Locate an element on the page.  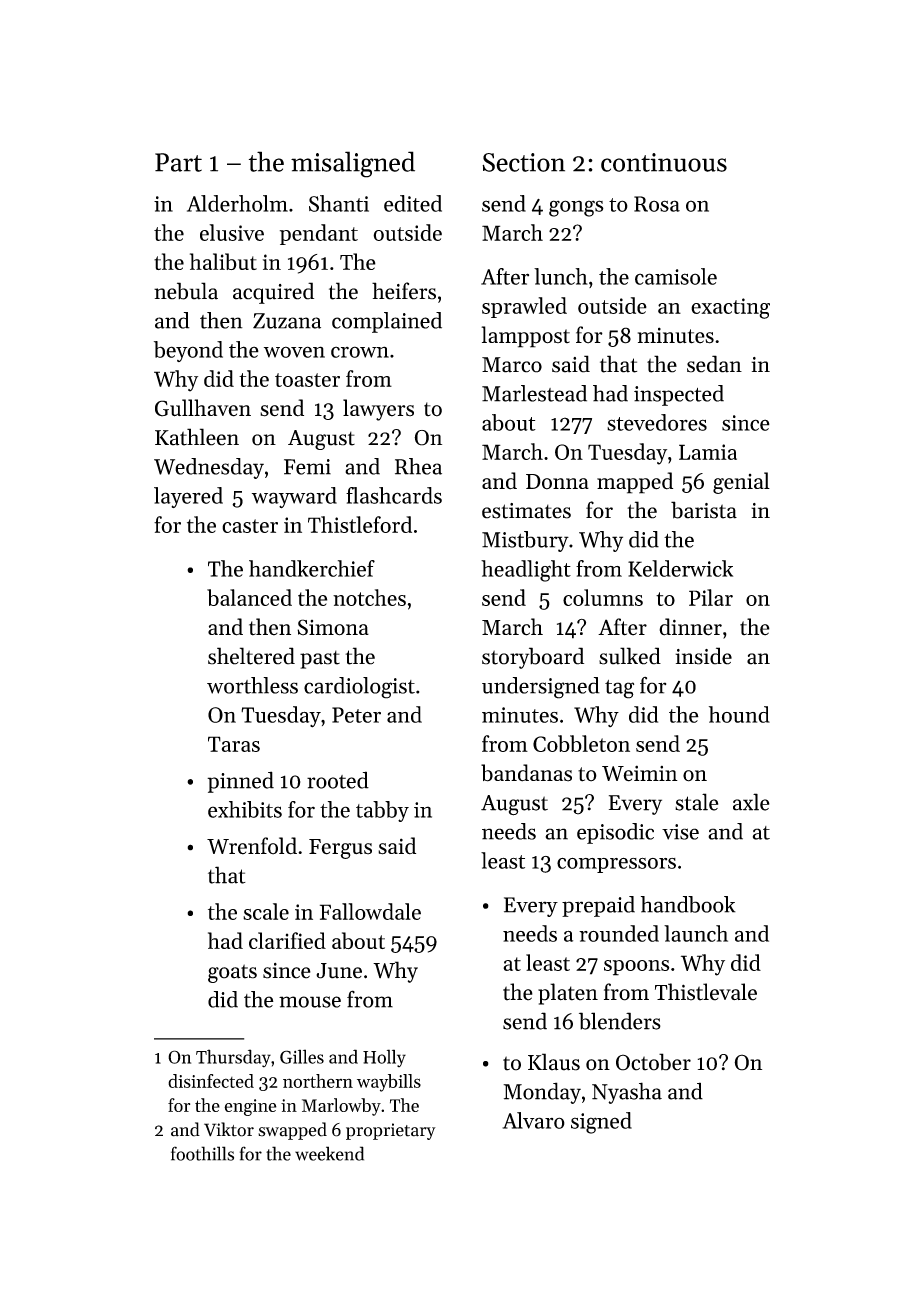
lawyers is located at coordinates (378, 410).
